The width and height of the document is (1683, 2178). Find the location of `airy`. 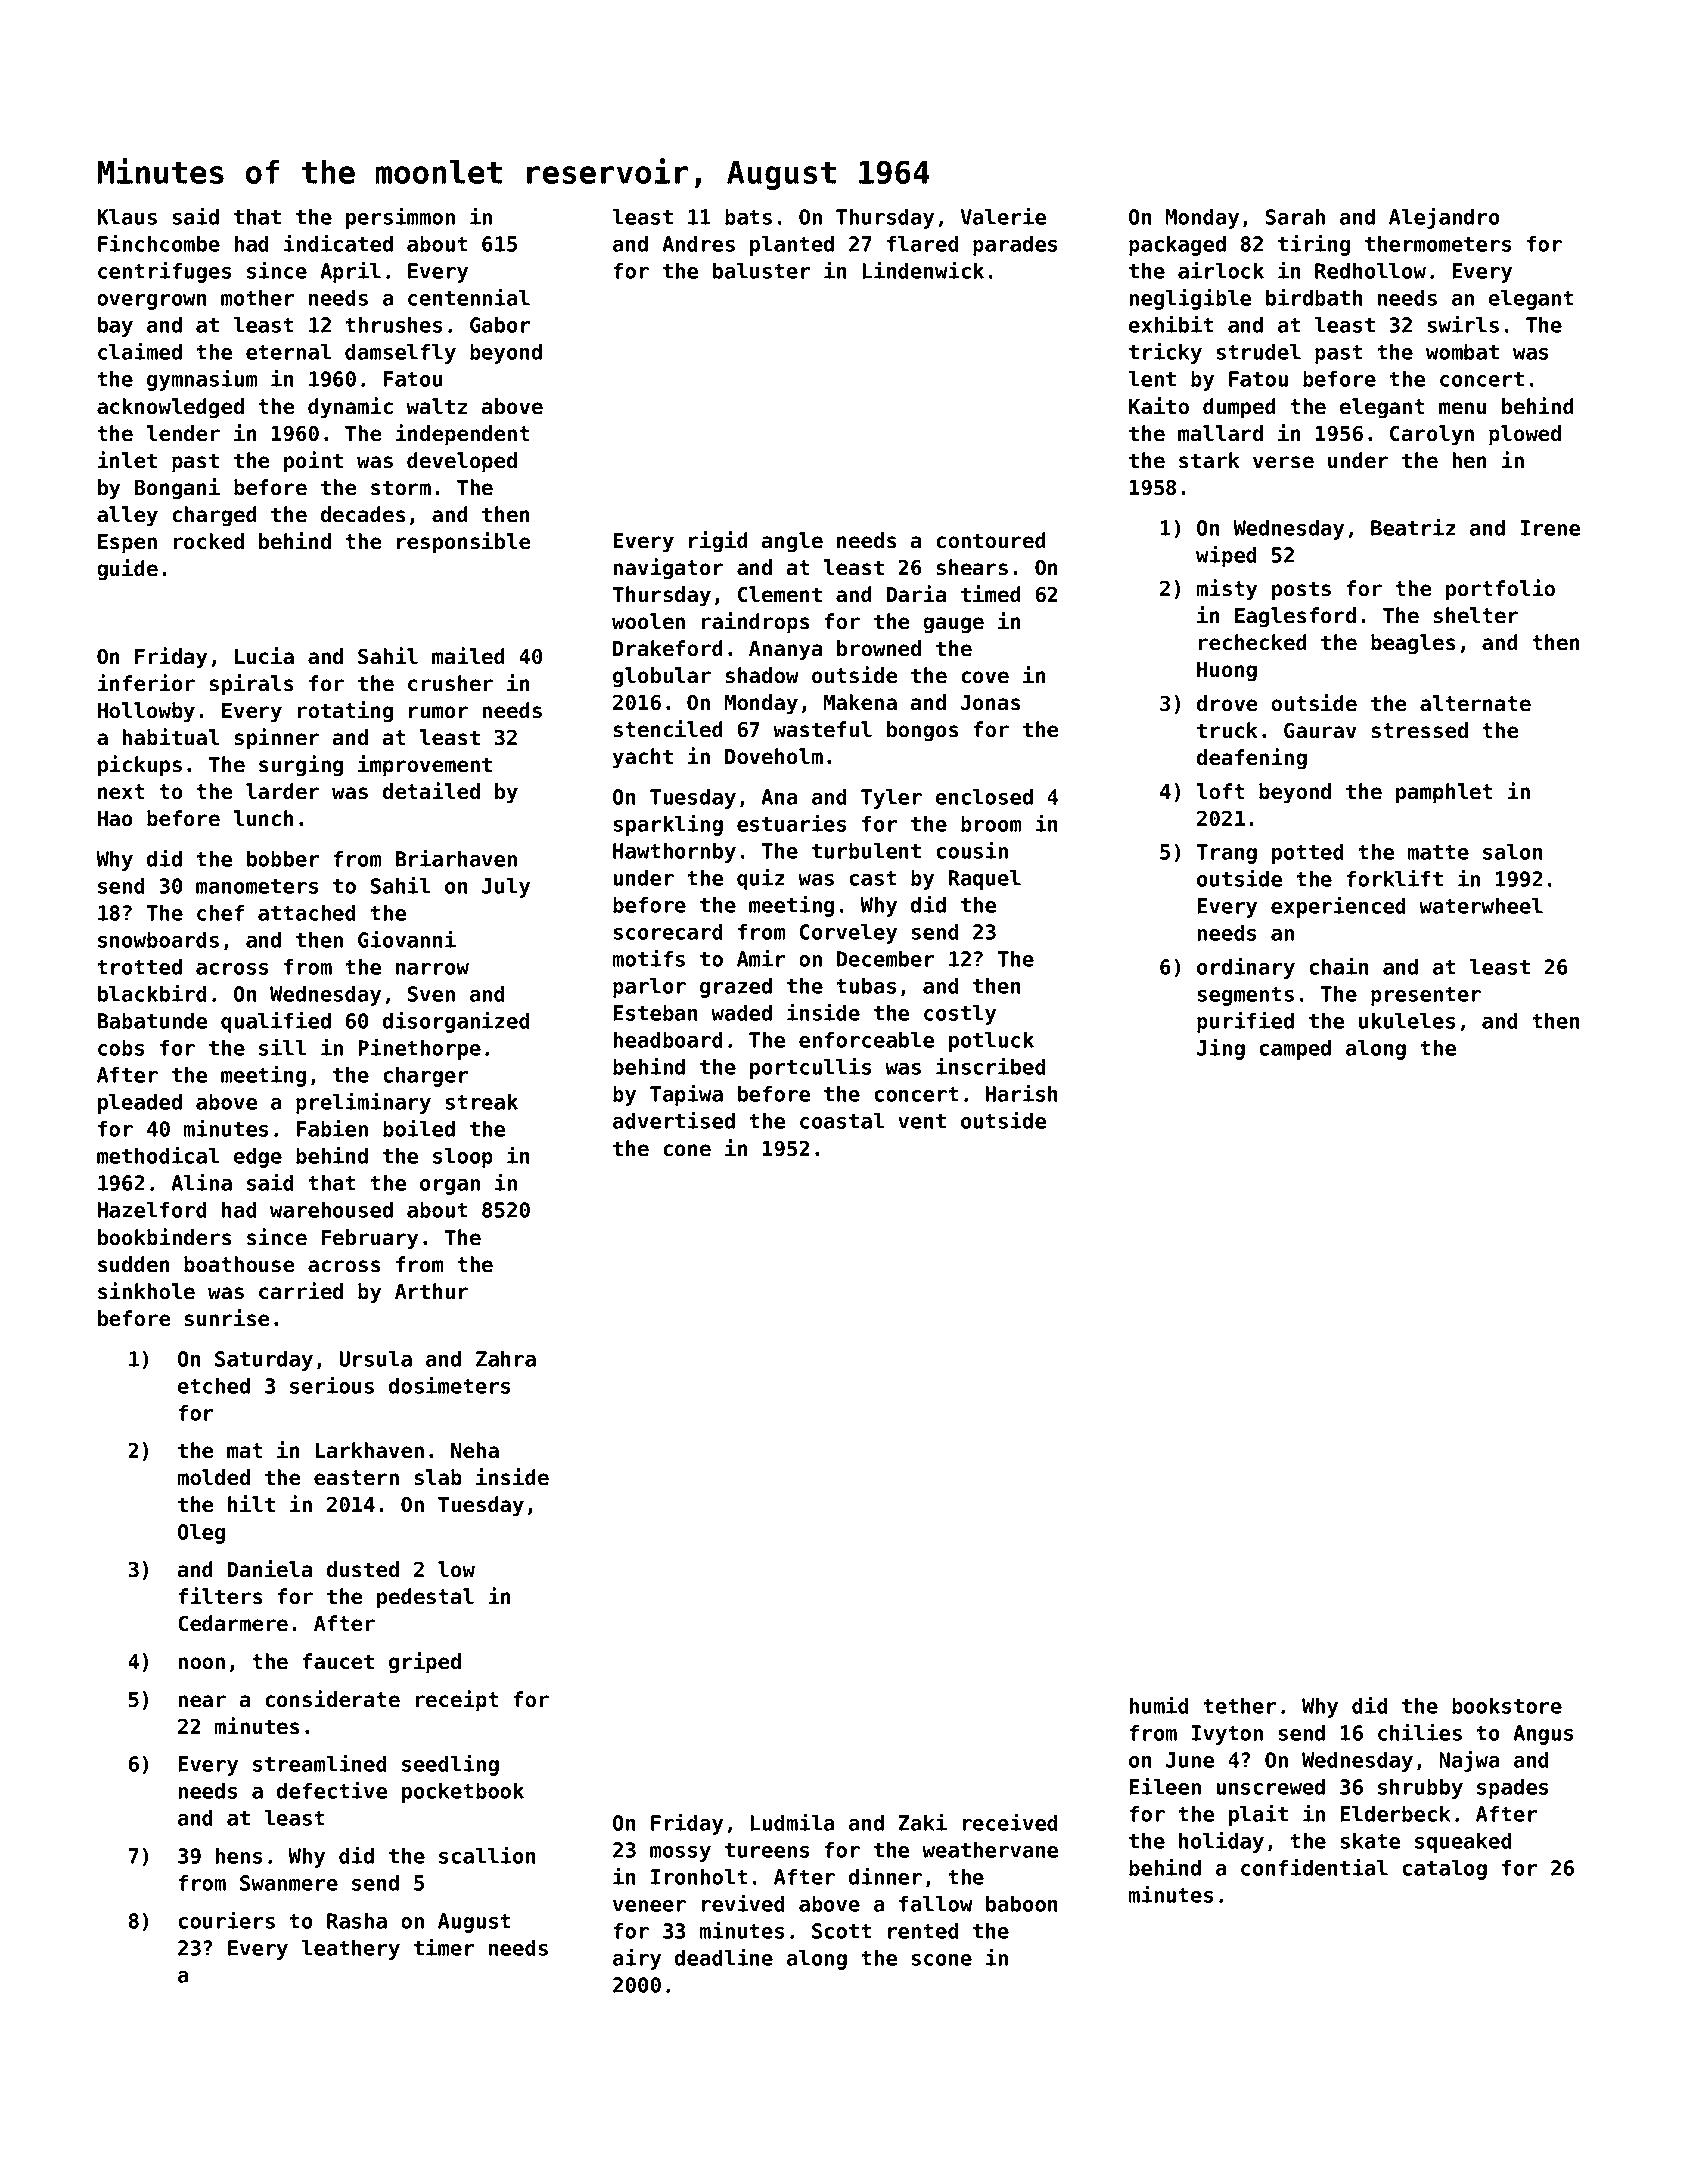

airy is located at coordinates (637, 1959).
